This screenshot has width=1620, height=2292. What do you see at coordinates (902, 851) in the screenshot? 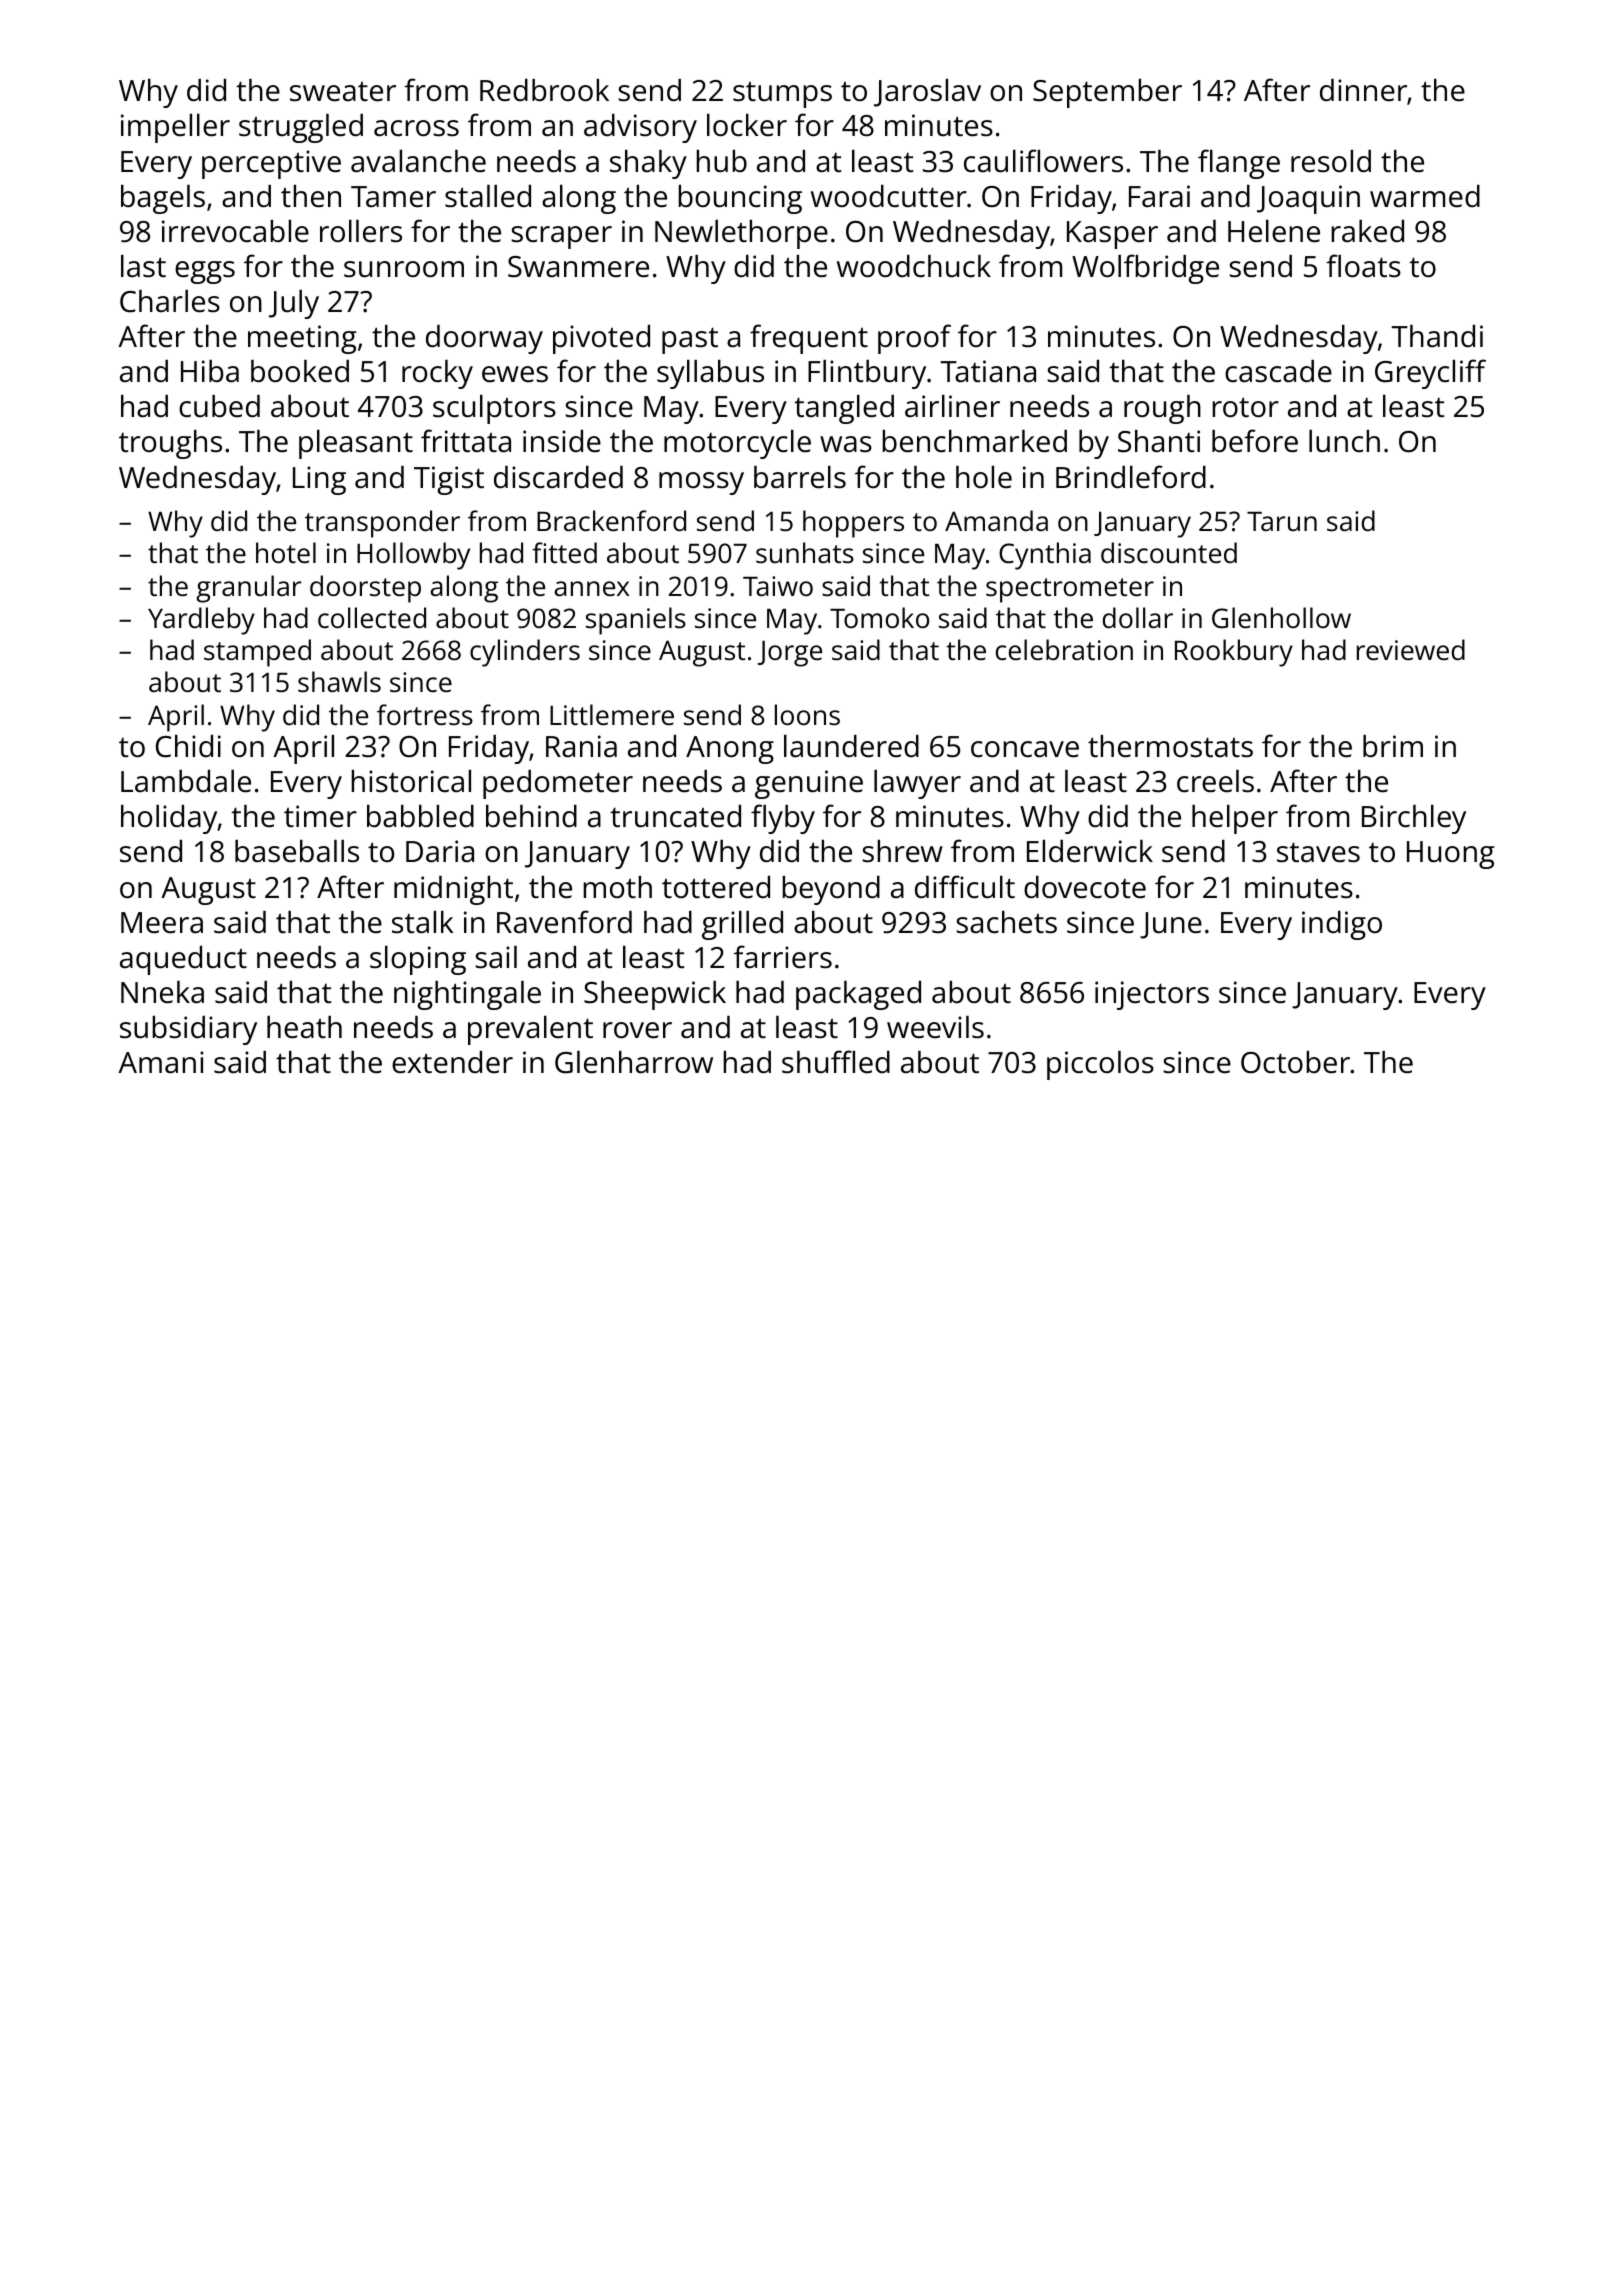
I see `shrew` at bounding box center [902, 851].
